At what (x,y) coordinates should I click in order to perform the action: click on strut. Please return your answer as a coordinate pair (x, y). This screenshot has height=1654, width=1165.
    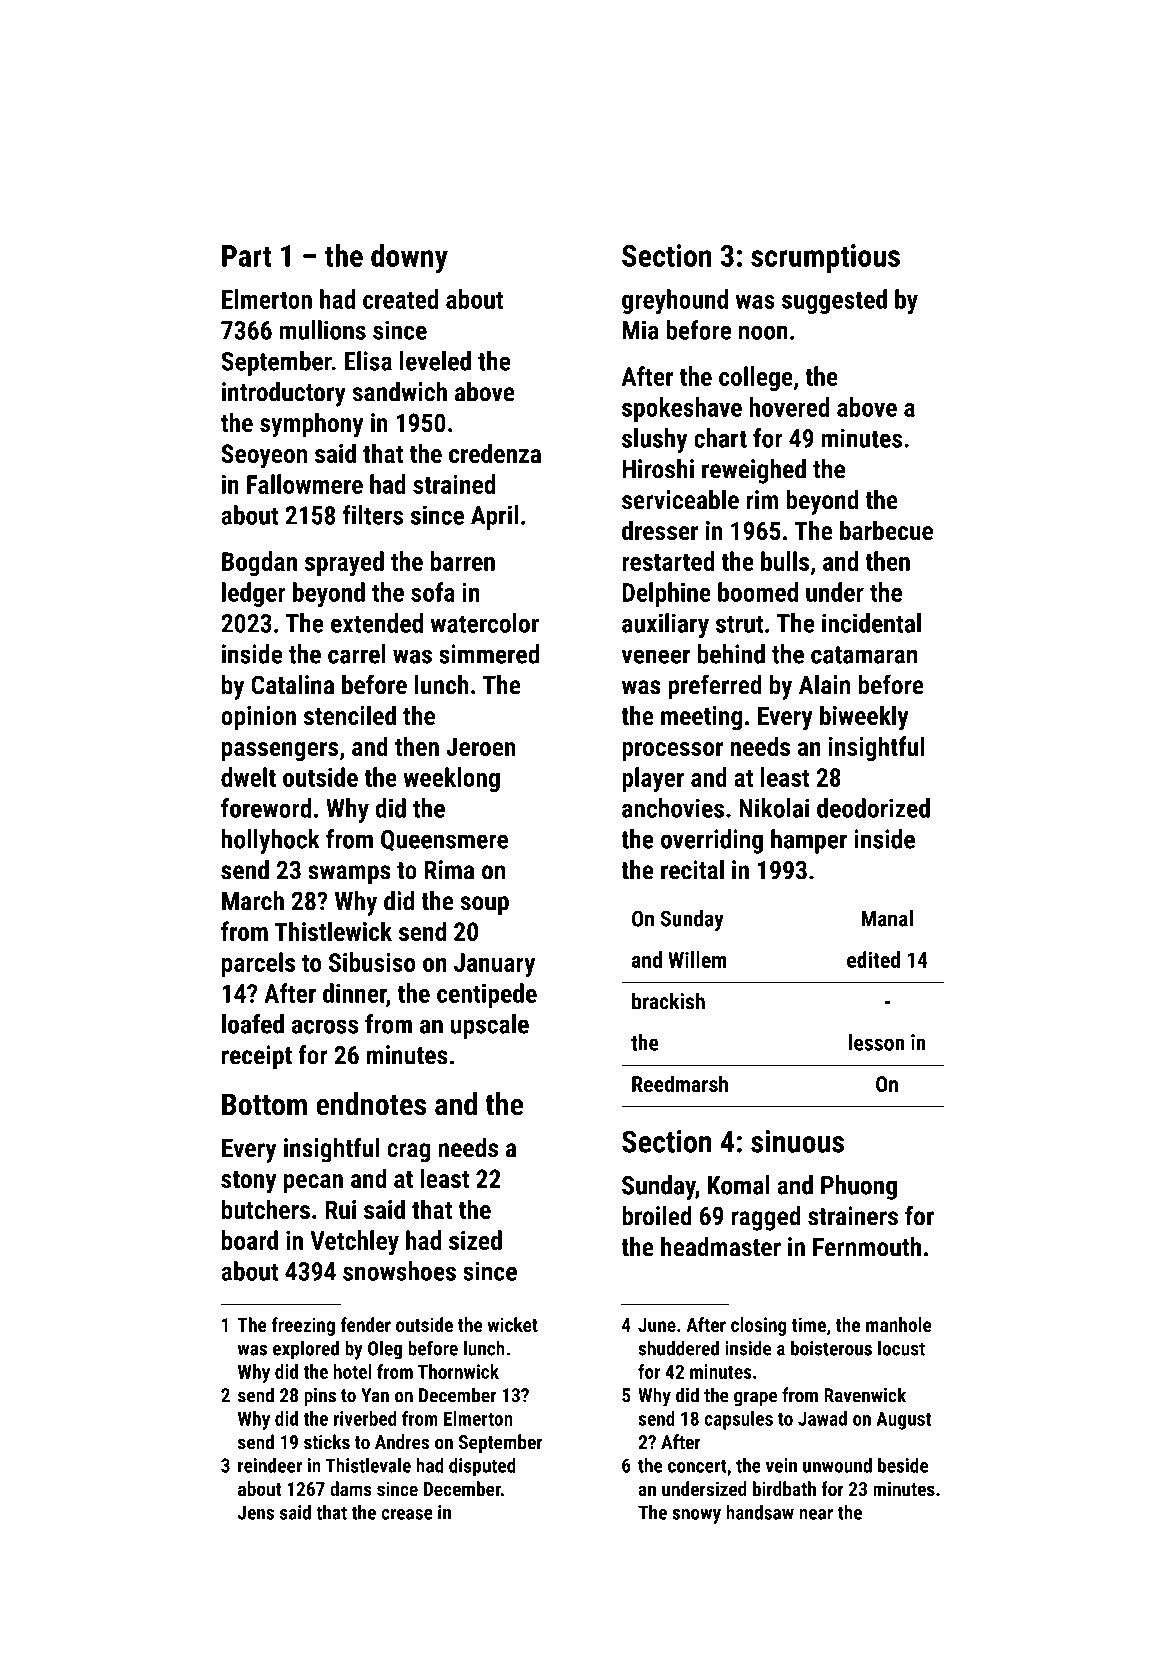
    Looking at the image, I should click on (739, 624).
